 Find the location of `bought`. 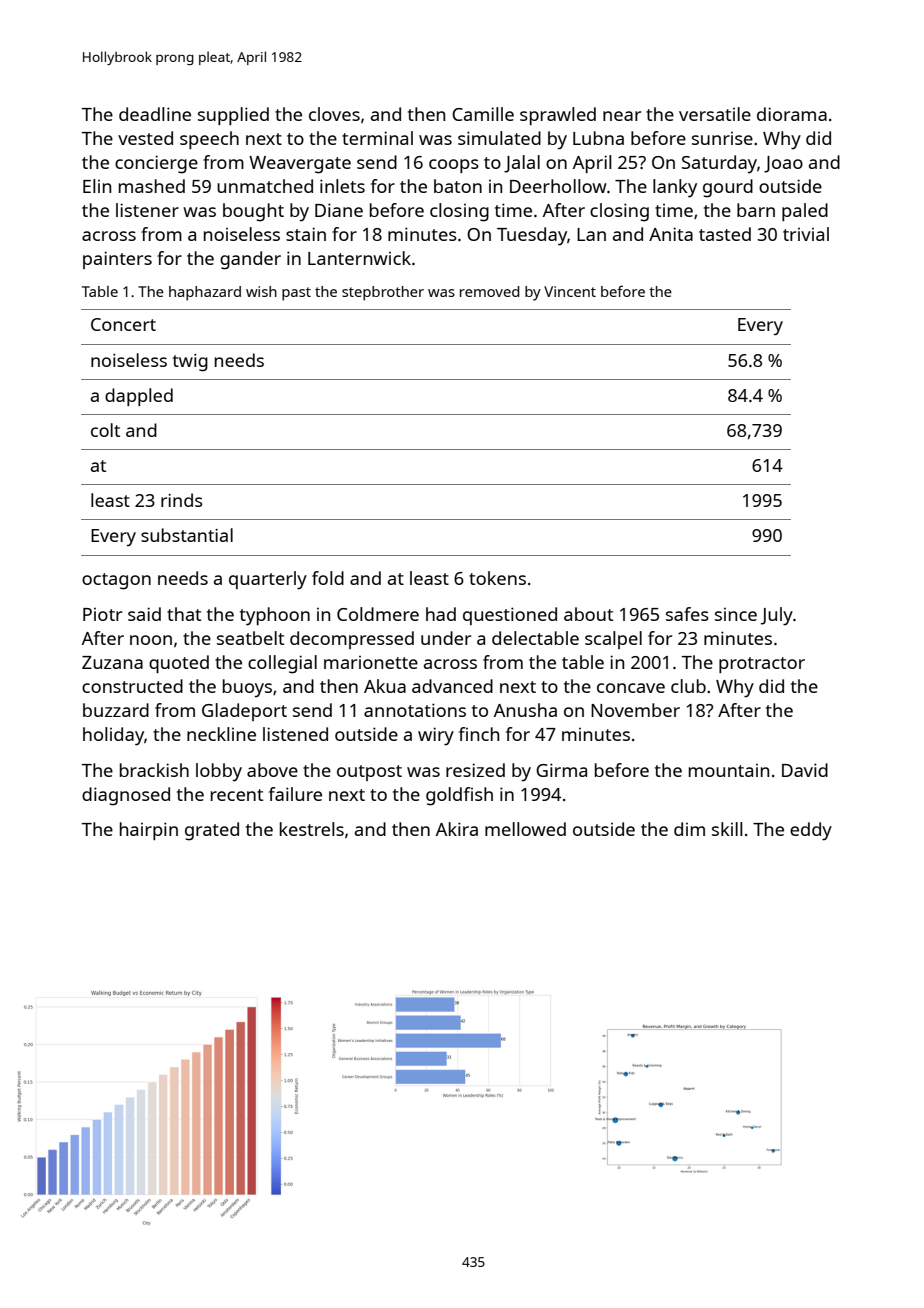

bought is located at coordinates (253, 212).
